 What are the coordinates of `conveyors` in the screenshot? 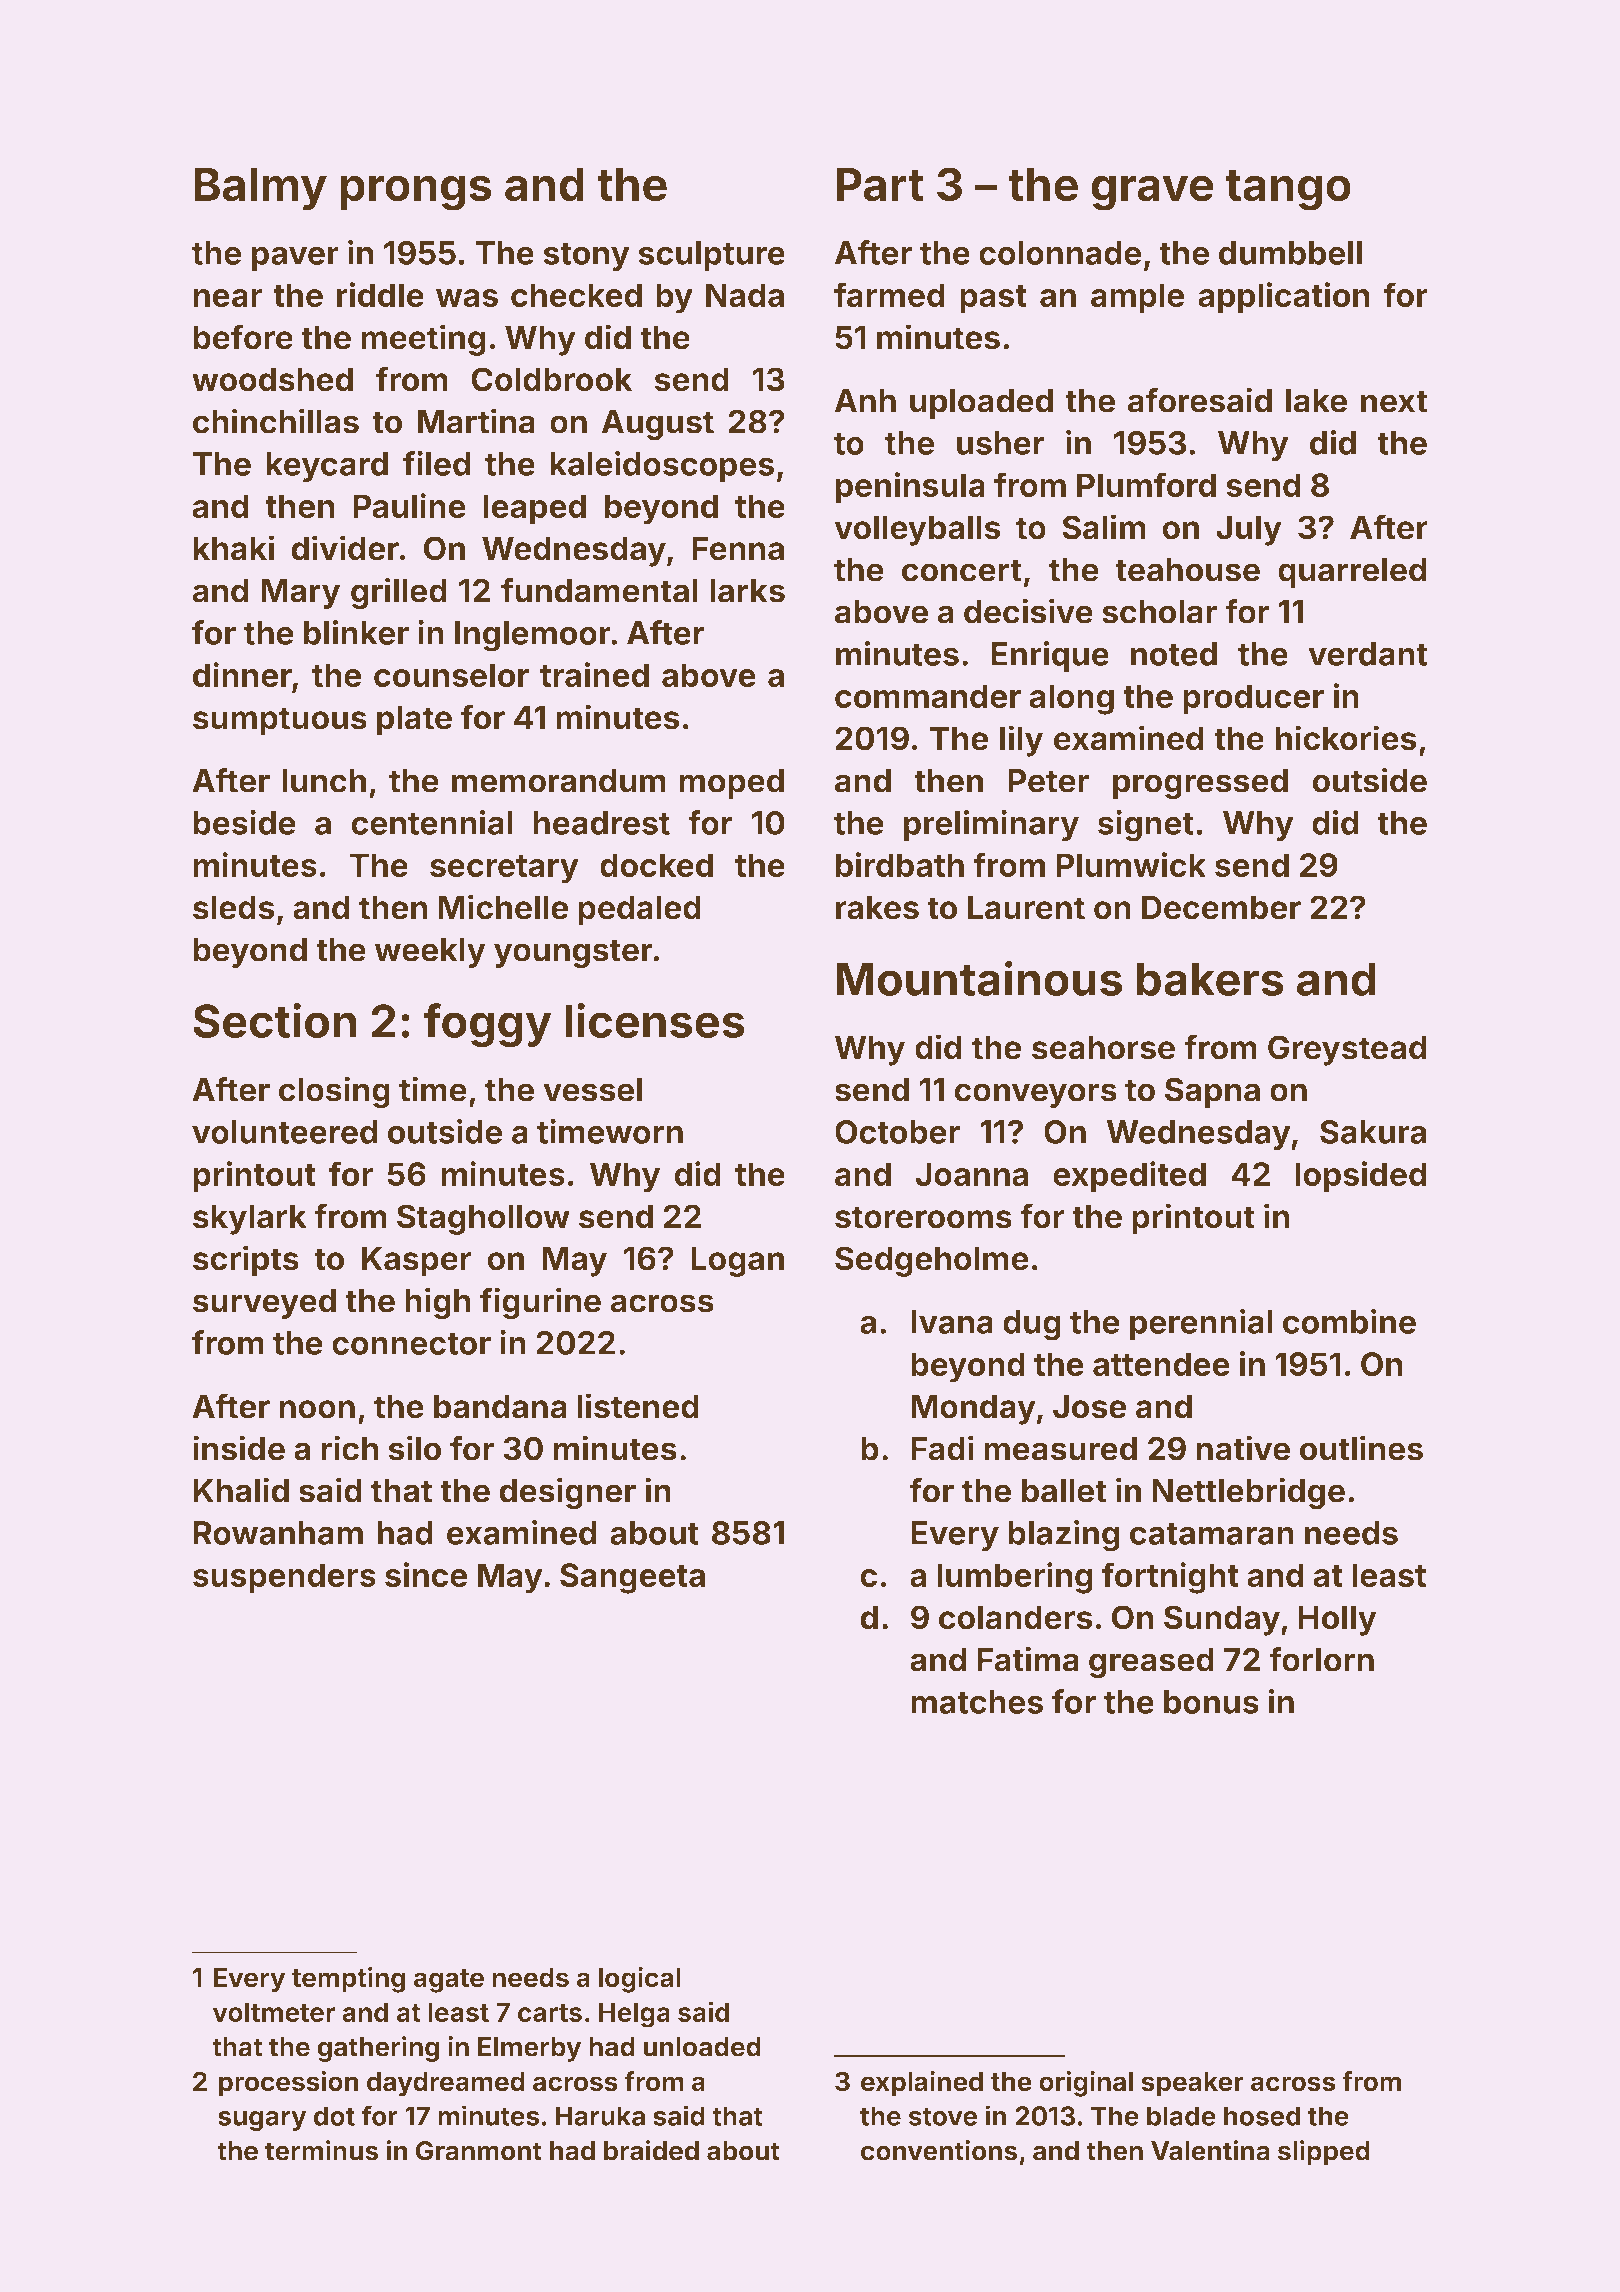 It's located at (1035, 1095).
